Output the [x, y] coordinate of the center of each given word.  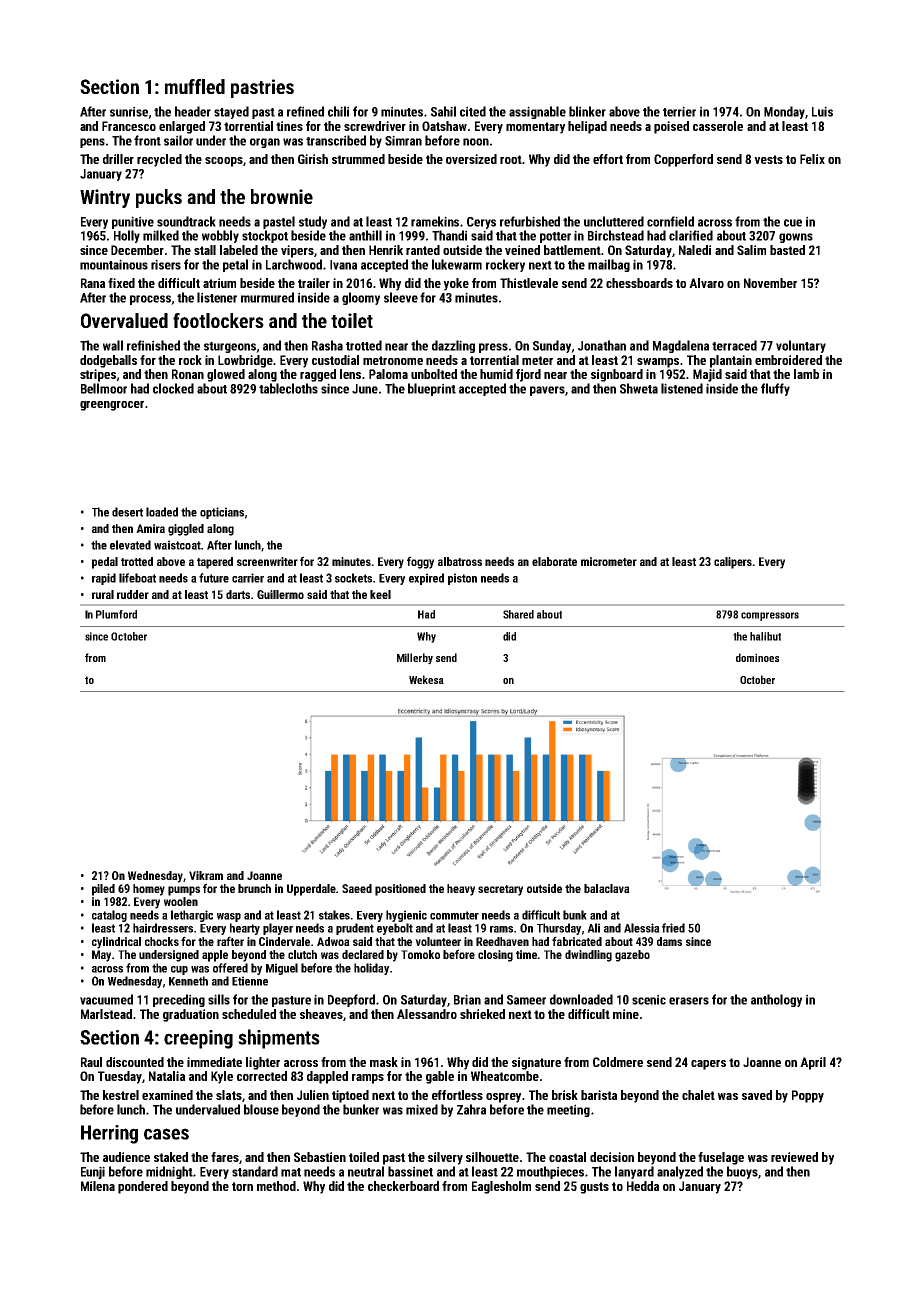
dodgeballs [108, 361]
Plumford [116, 614]
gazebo [632, 956]
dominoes [757, 657]
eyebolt [395, 929]
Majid [707, 375]
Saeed [357, 888]
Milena [98, 1186]
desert [127, 512]
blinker [587, 111]
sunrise [129, 112]
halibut [765, 636]
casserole [718, 126]
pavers [547, 391]
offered [230, 968]
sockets [353, 578]
